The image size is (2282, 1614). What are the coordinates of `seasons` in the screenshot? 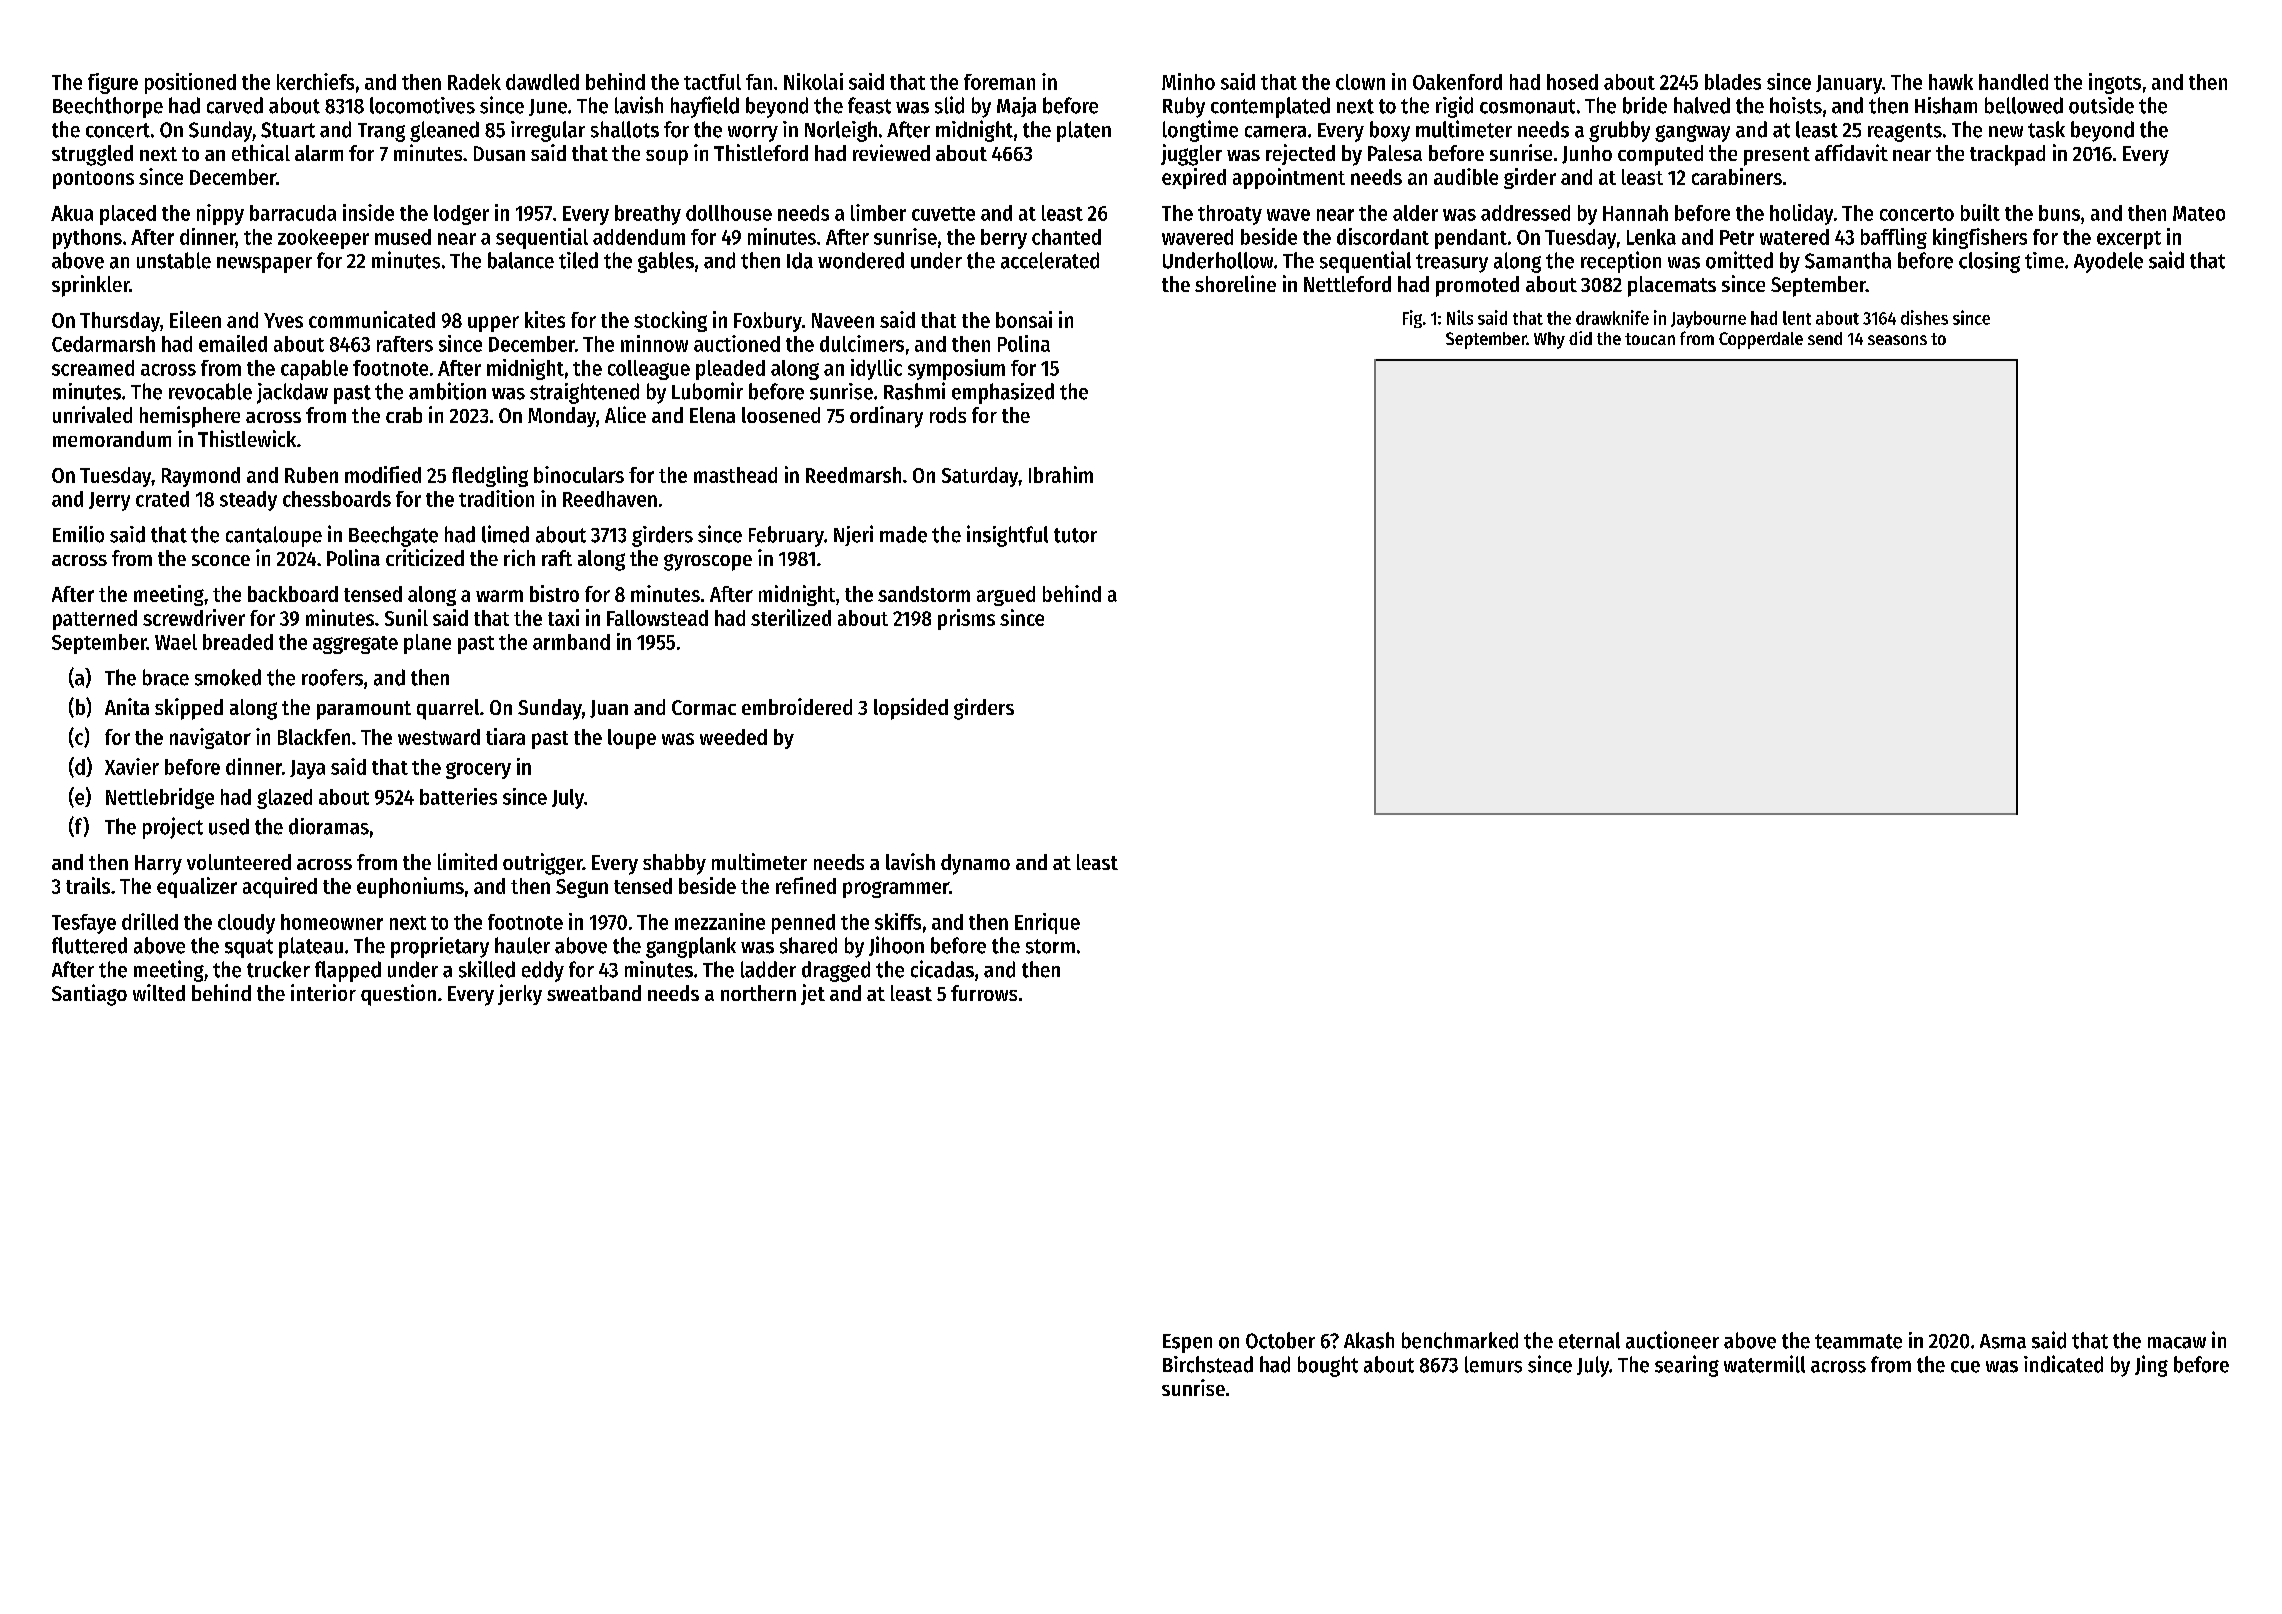 It's located at (1897, 340).
